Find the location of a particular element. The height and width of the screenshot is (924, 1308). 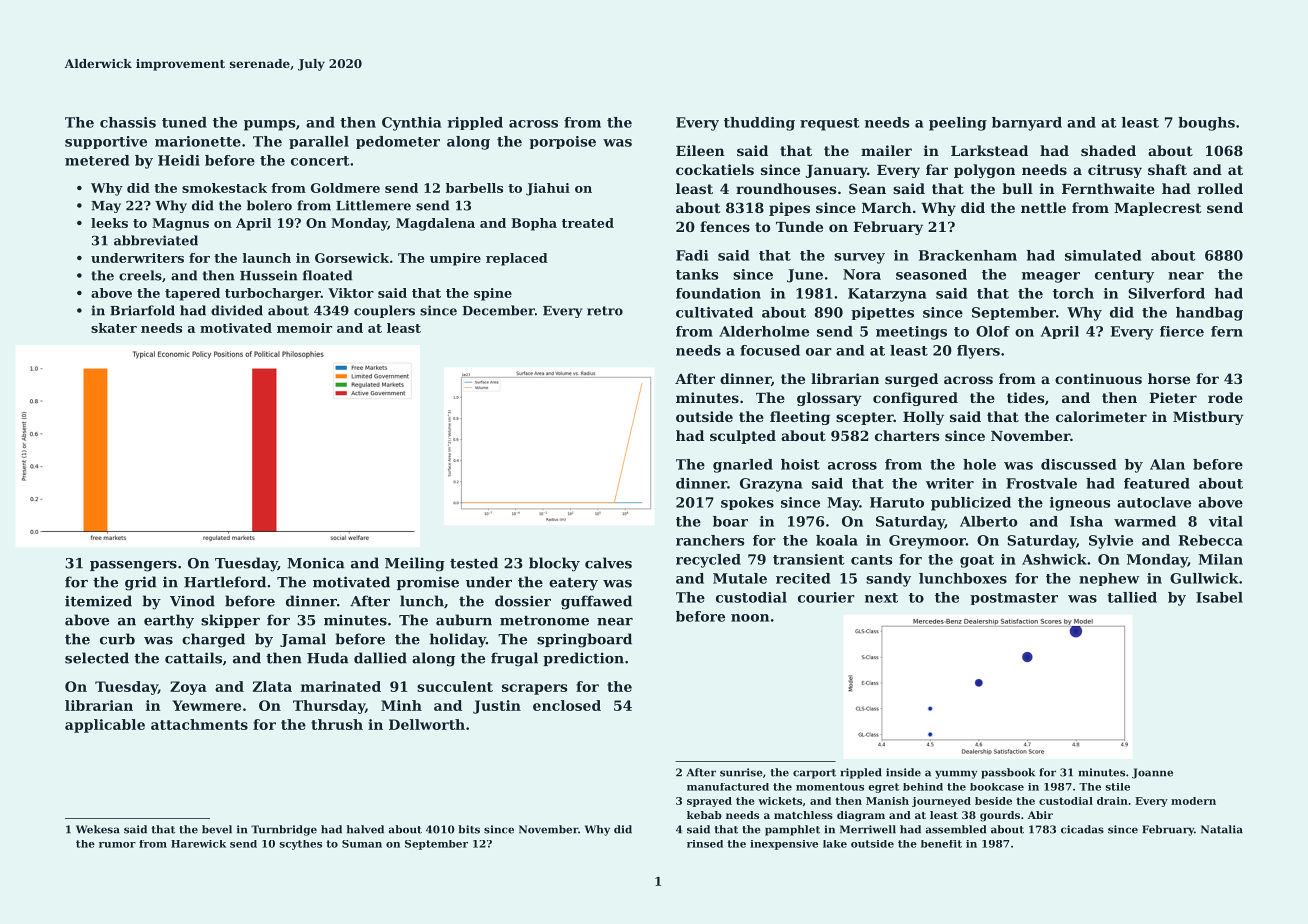

barnyard is located at coordinates (1027, 124).
